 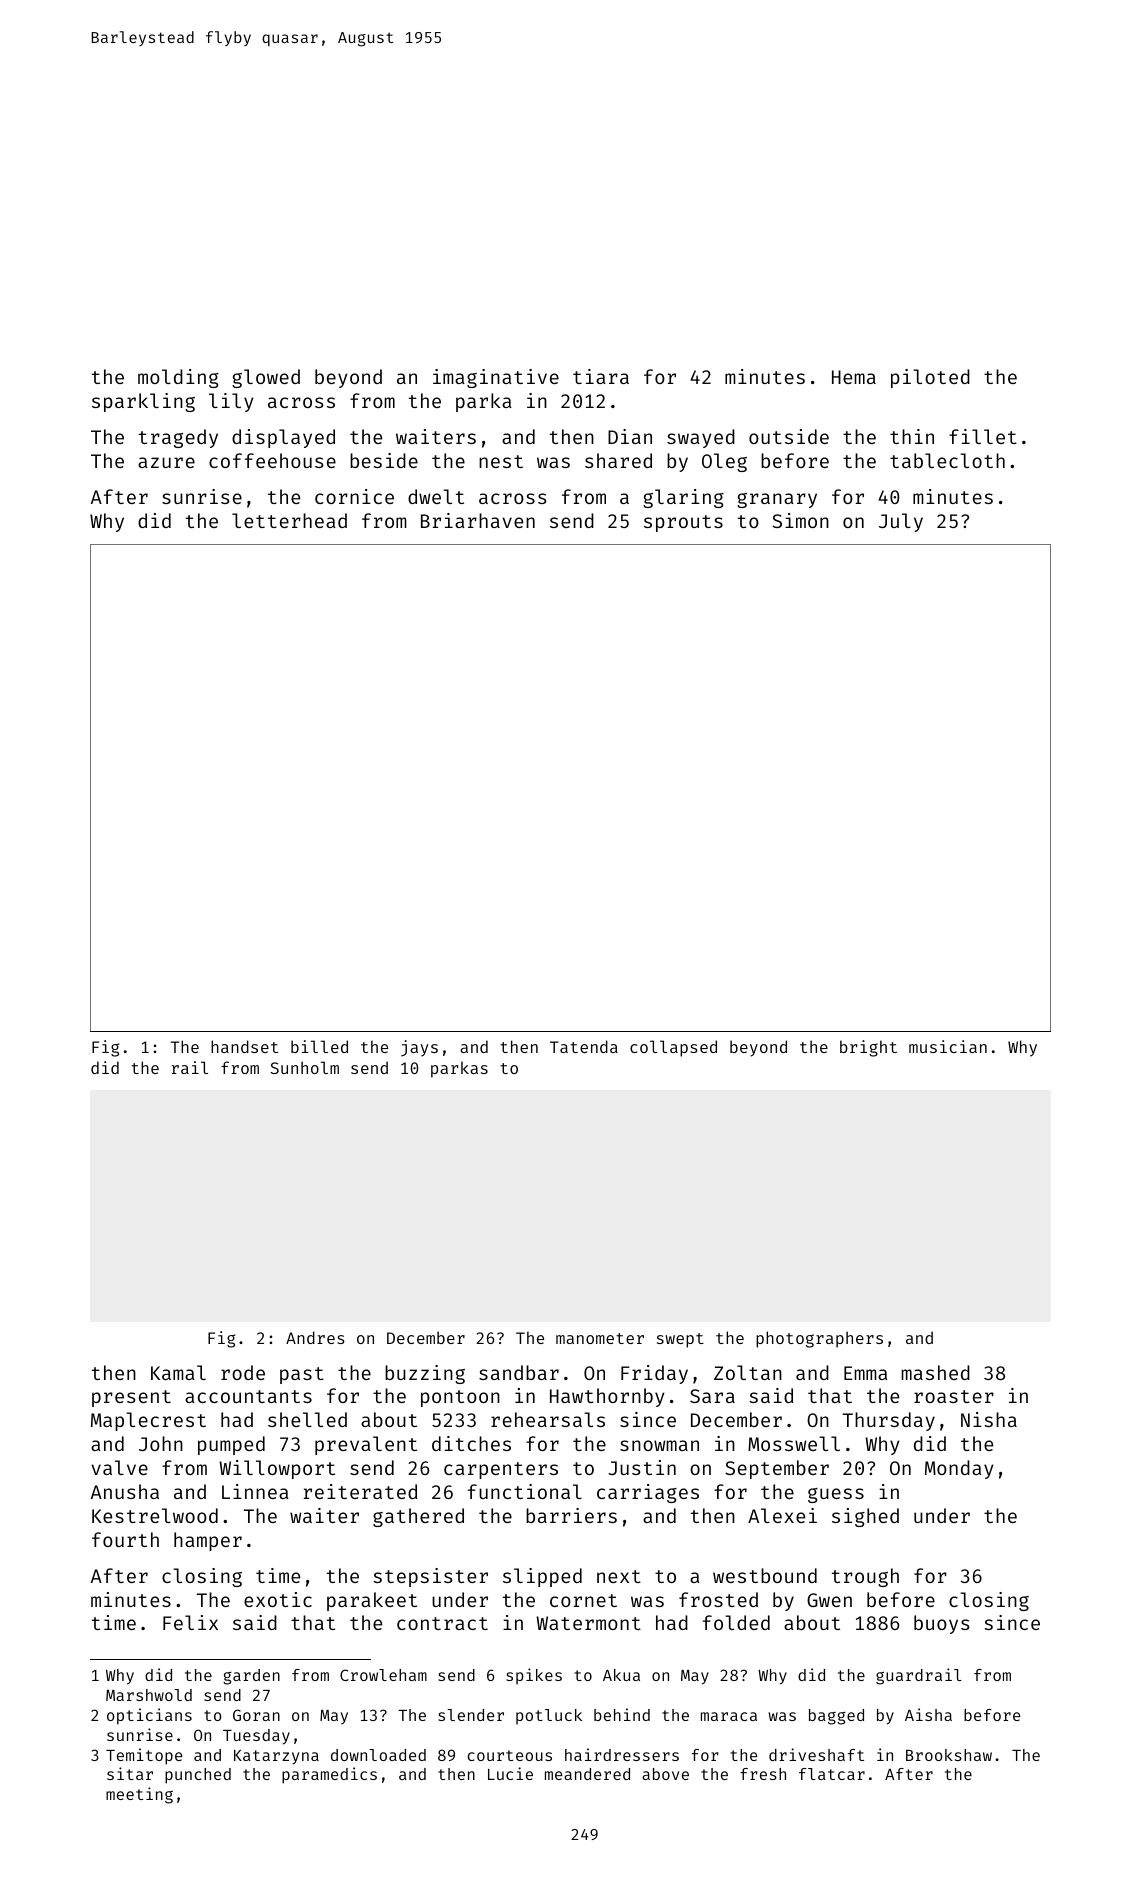 I want to click on July, so click(x=901, y=522).
